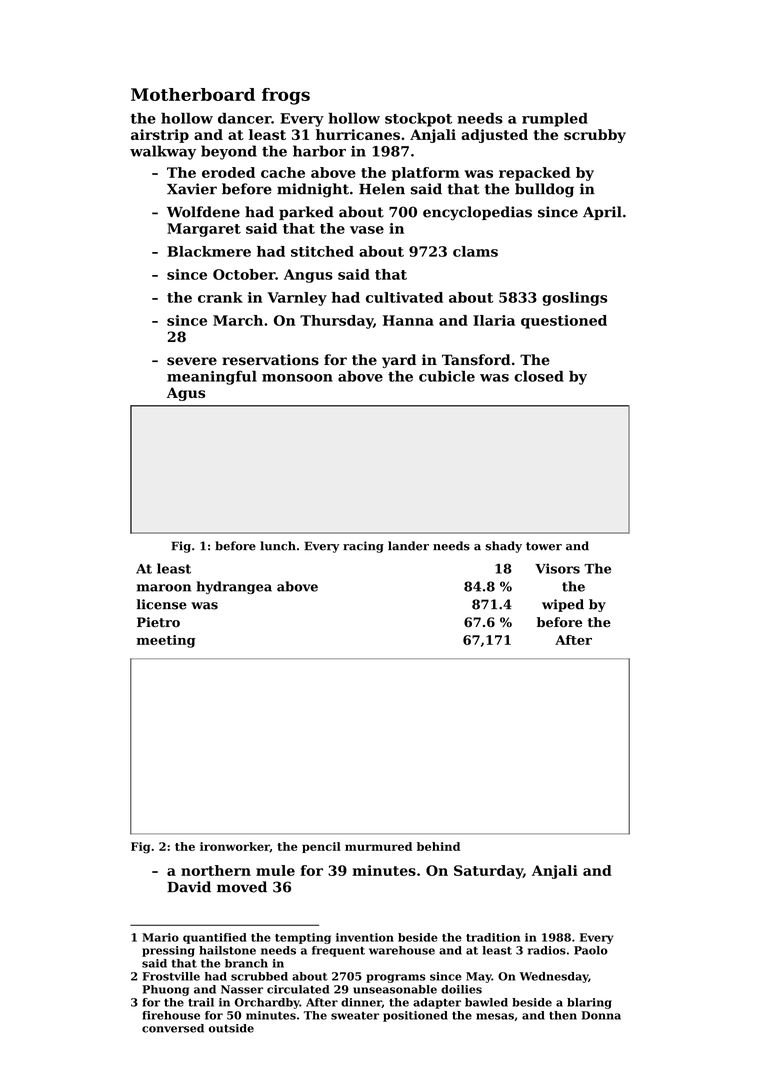 The height and width of the page is (1079, 760). What do you see at coordinates (488, 872) in the page?
I see `Saturday` at bounding box center [488, 872].
